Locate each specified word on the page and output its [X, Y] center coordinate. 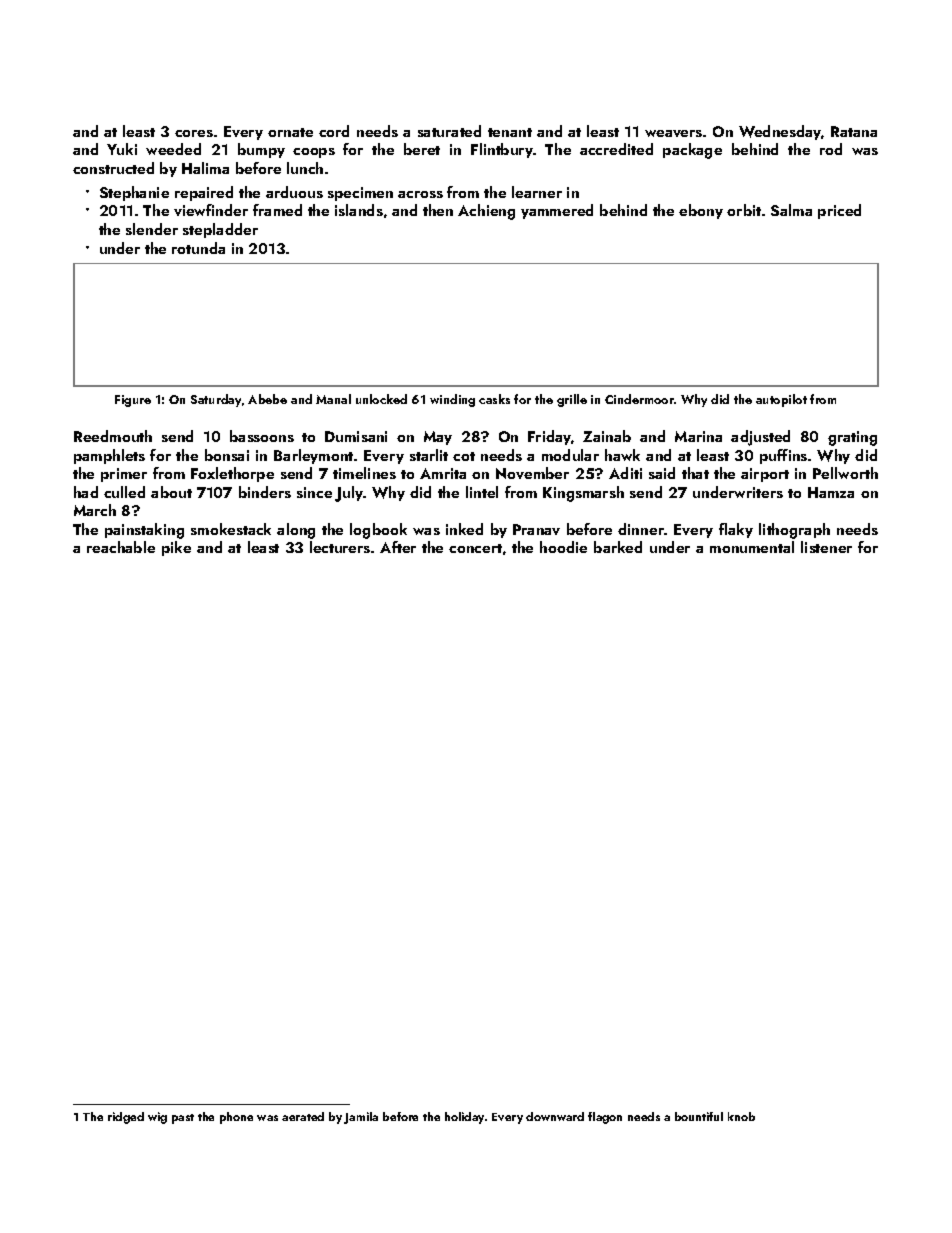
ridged [126, 1118]
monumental [752, 547]
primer [124, 475]
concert [475, 548]
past [183, 1119]
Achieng [486, 212]
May [438, 438]
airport [765, 475]
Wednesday [780, 132]
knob [741, 1116]
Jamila [361, 1118]
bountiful [699, 1116]
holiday [464, 1118]
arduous [294, 192]
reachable [121, 547]
